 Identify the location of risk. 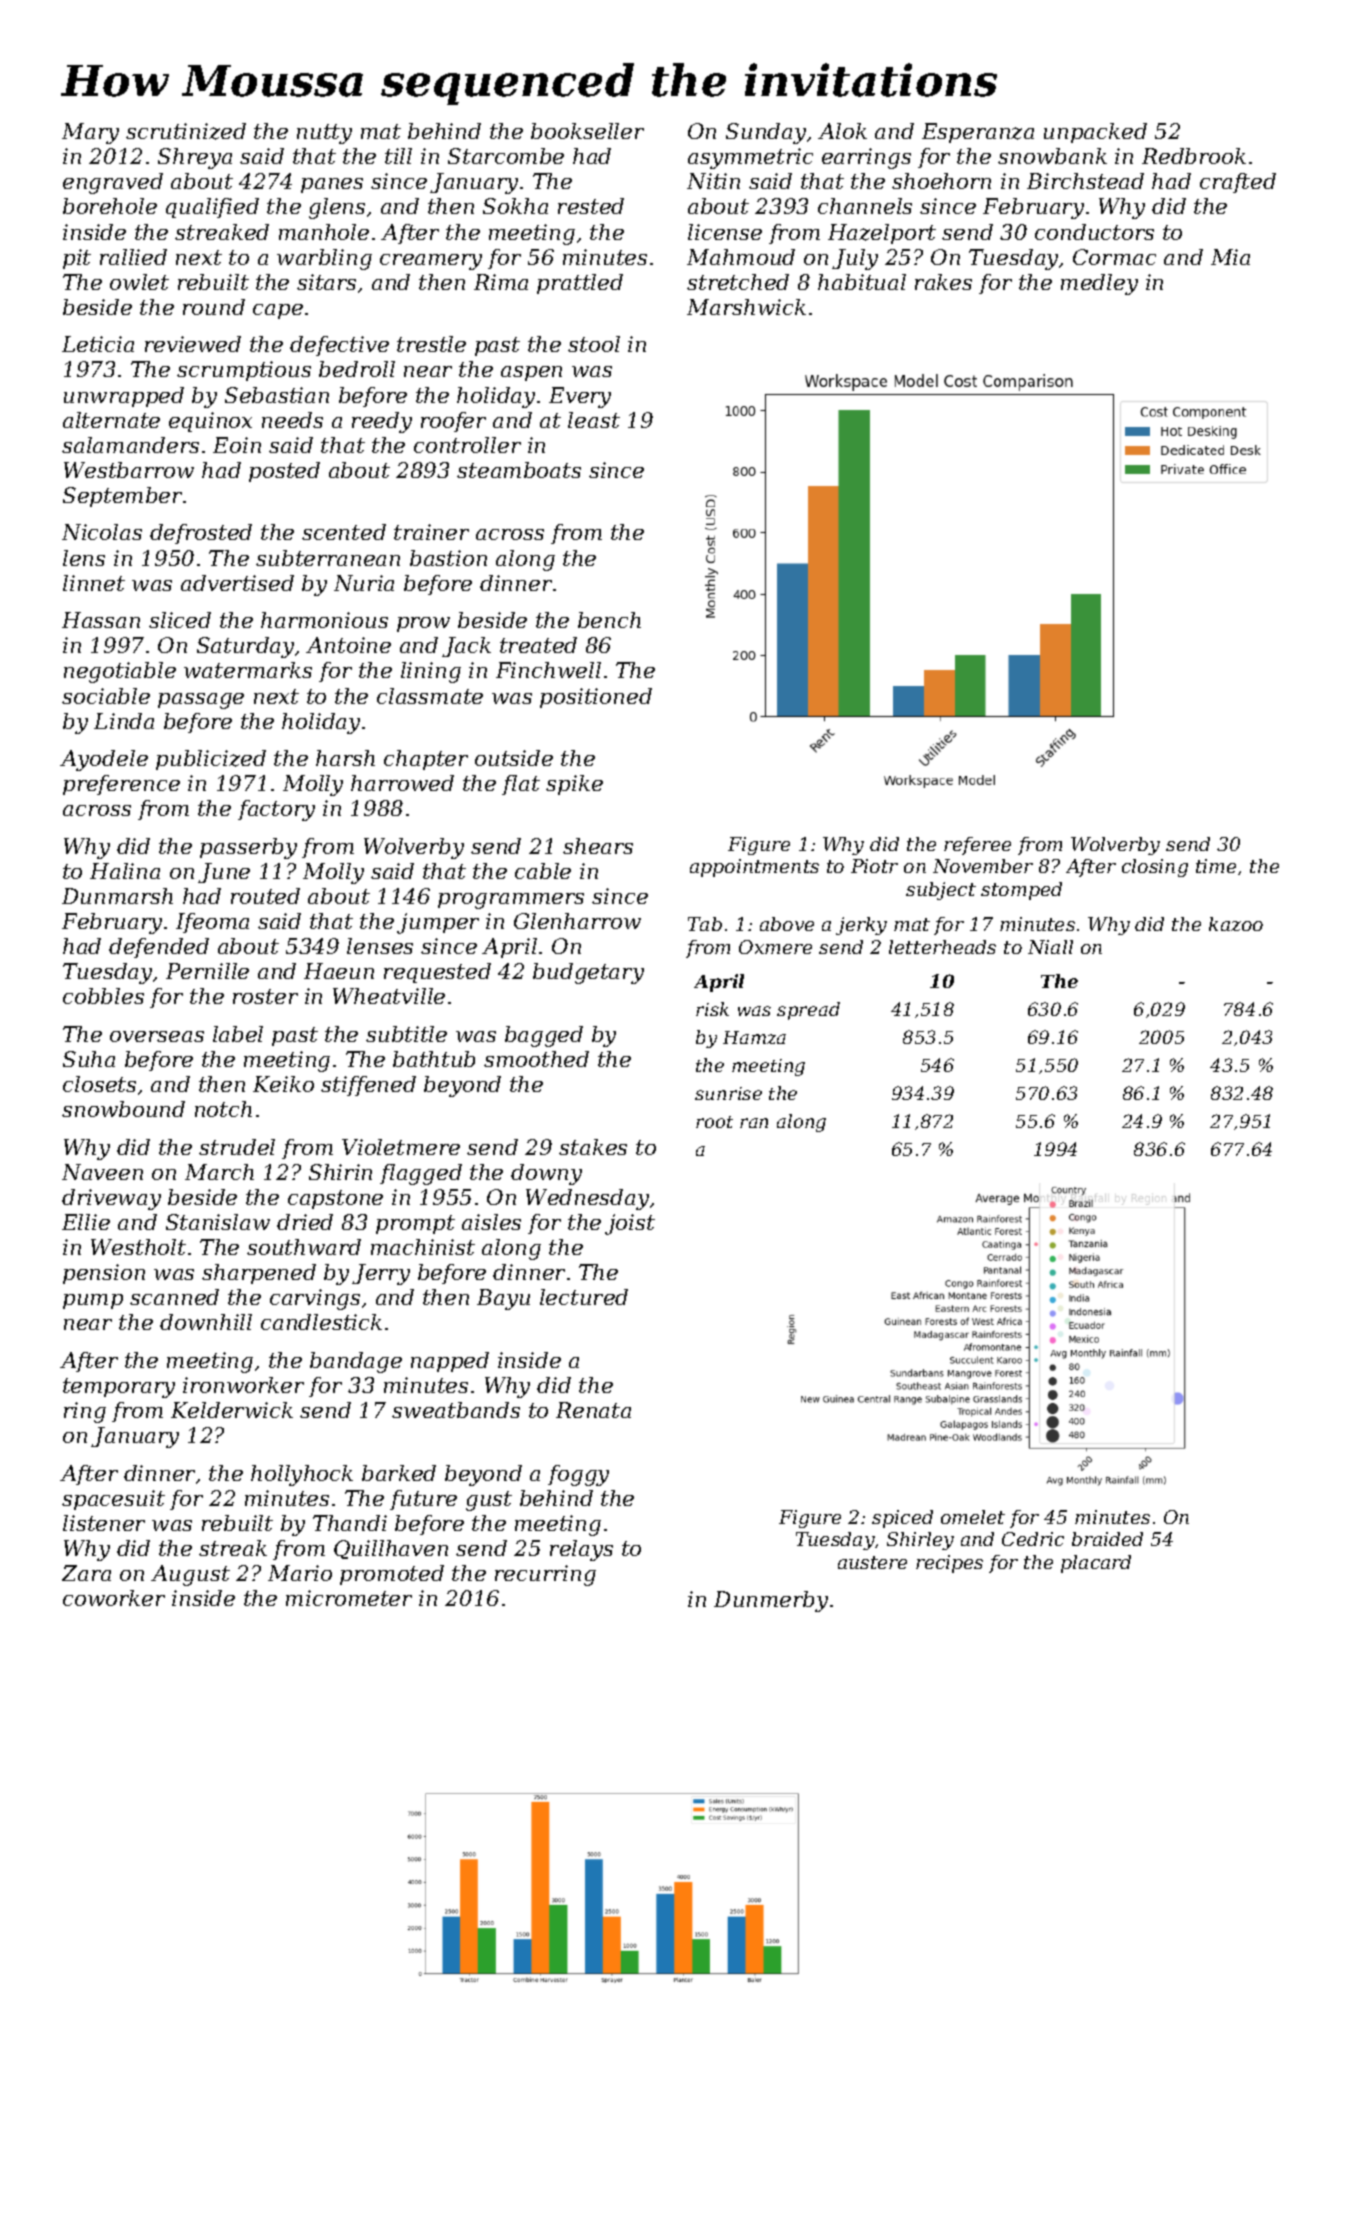
(712, 1009).
